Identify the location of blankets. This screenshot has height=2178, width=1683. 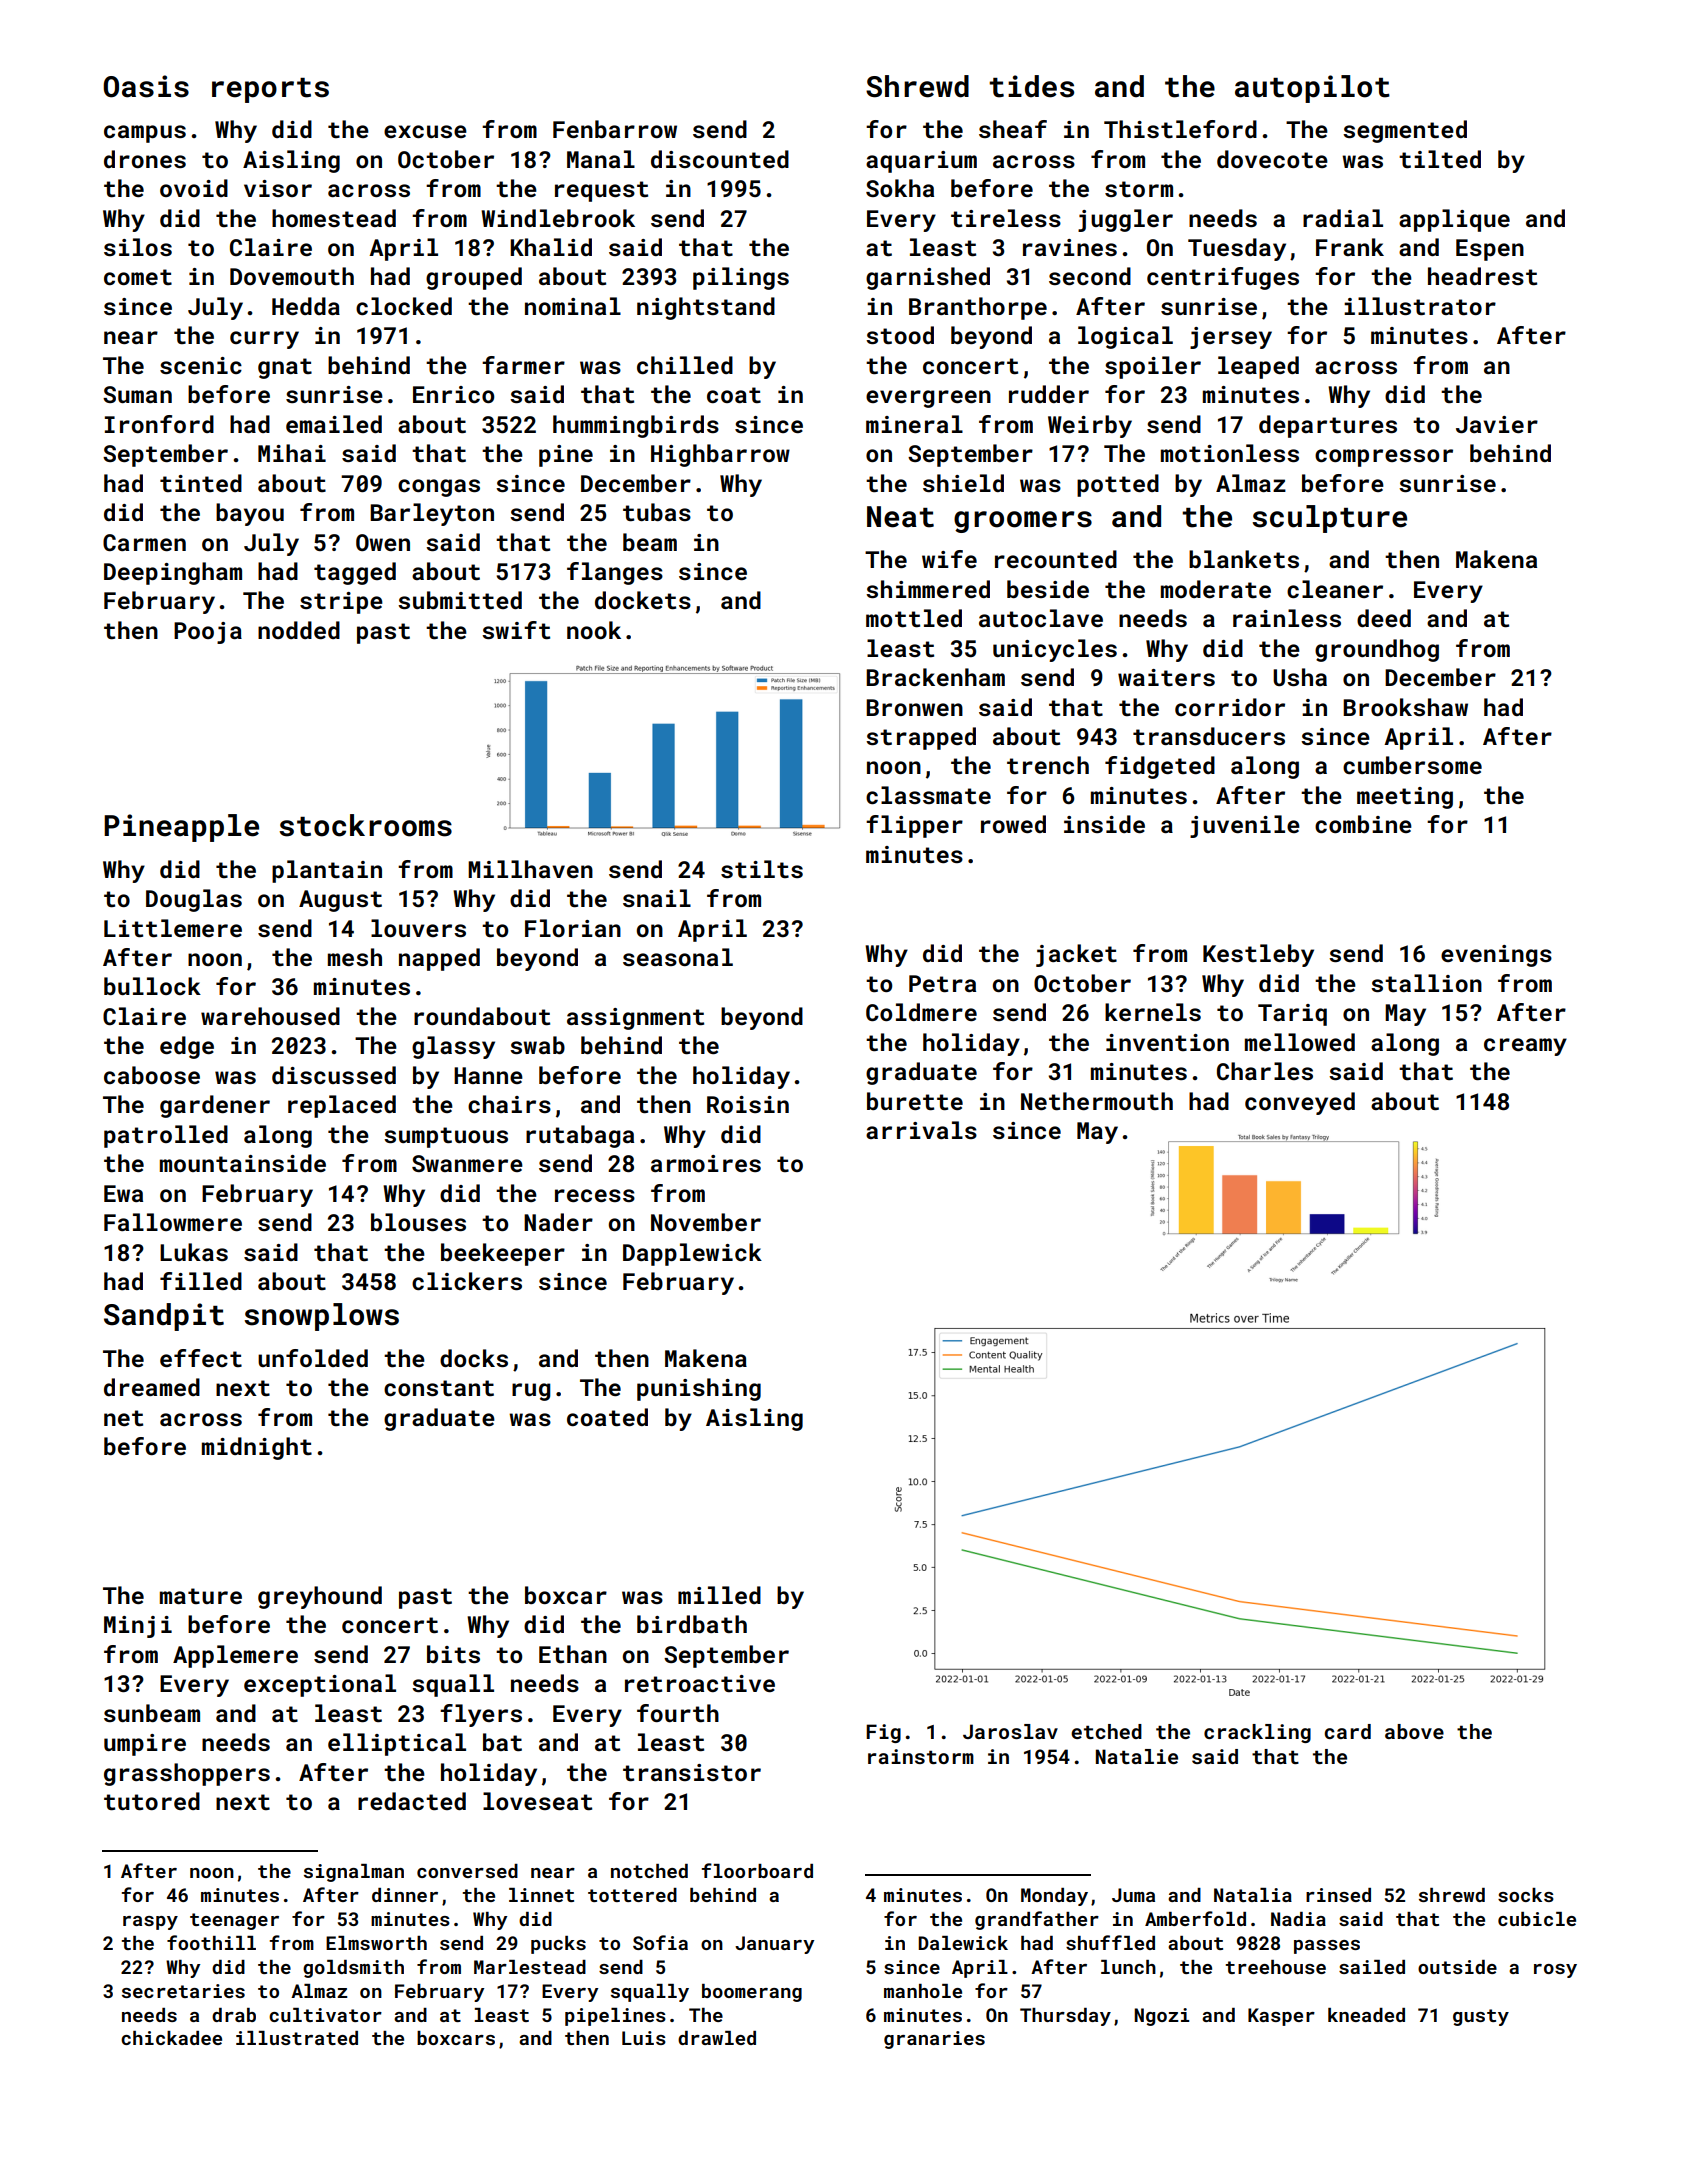
(1244, 559).
